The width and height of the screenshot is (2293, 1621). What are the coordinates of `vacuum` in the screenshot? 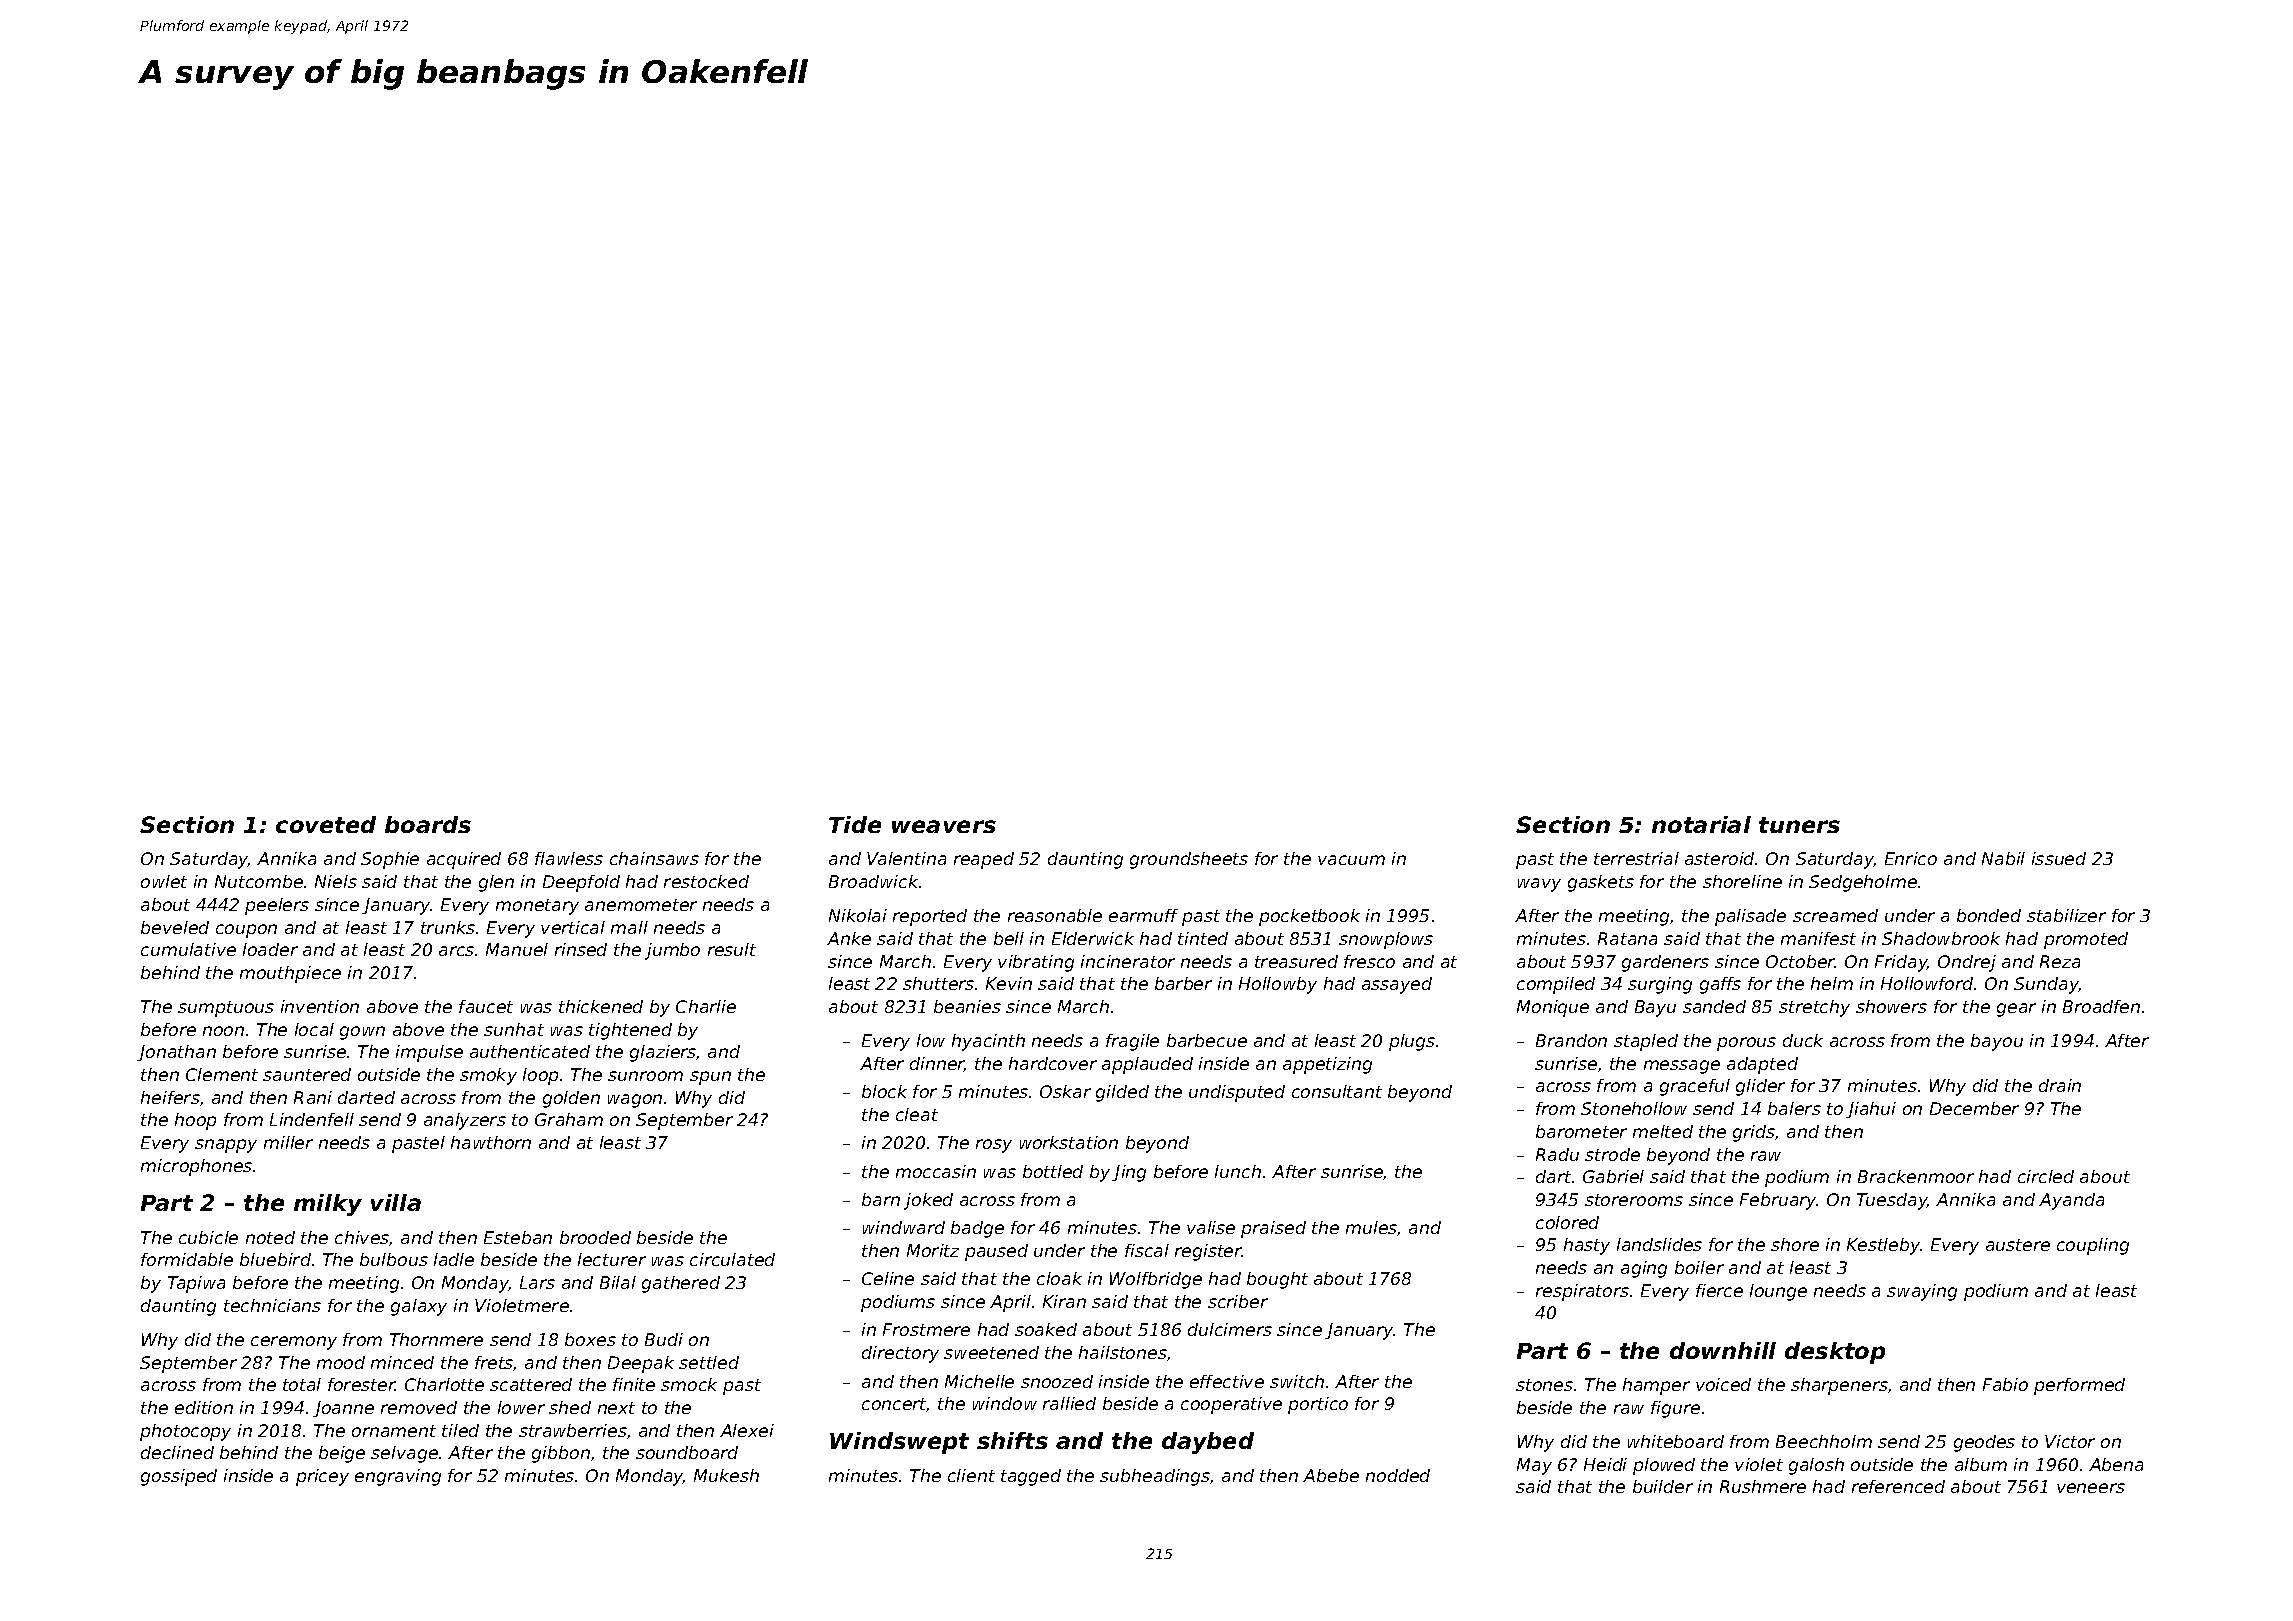 It's located at (1351, 860).
